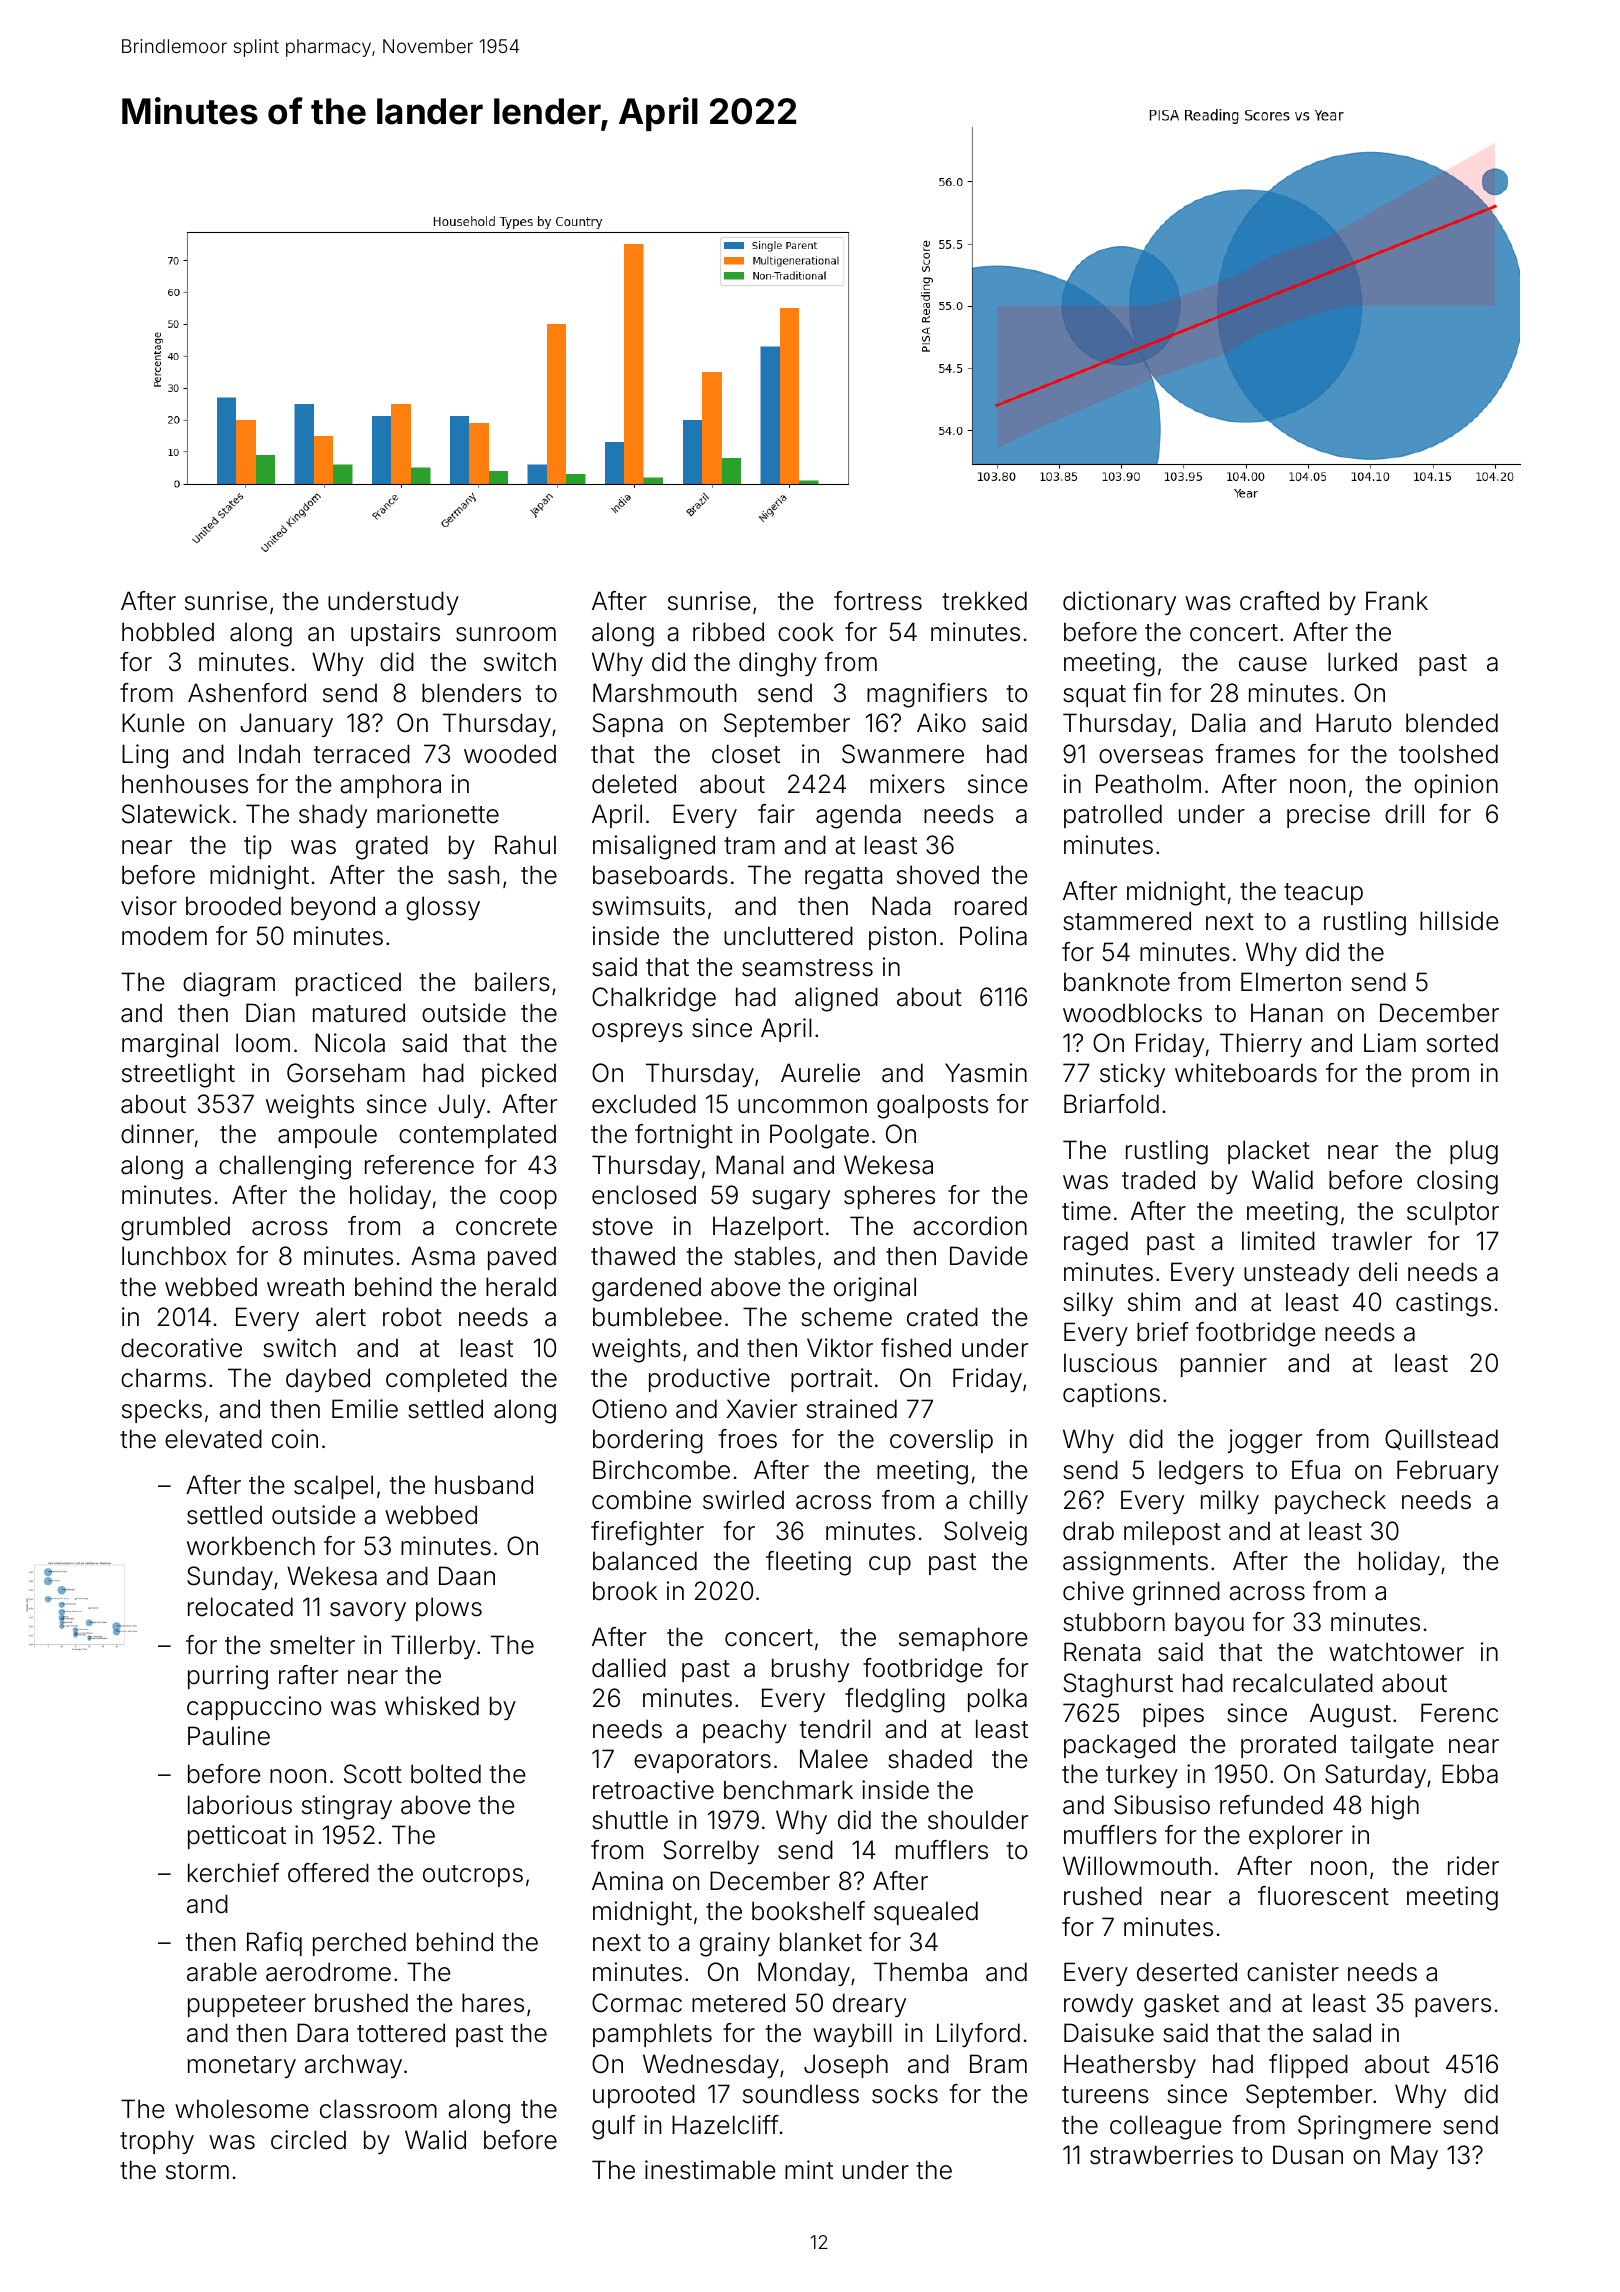 Image resolution: width=1620 pixels, height=2292 pixels. I want to click on amphora, so click(390, 786).
